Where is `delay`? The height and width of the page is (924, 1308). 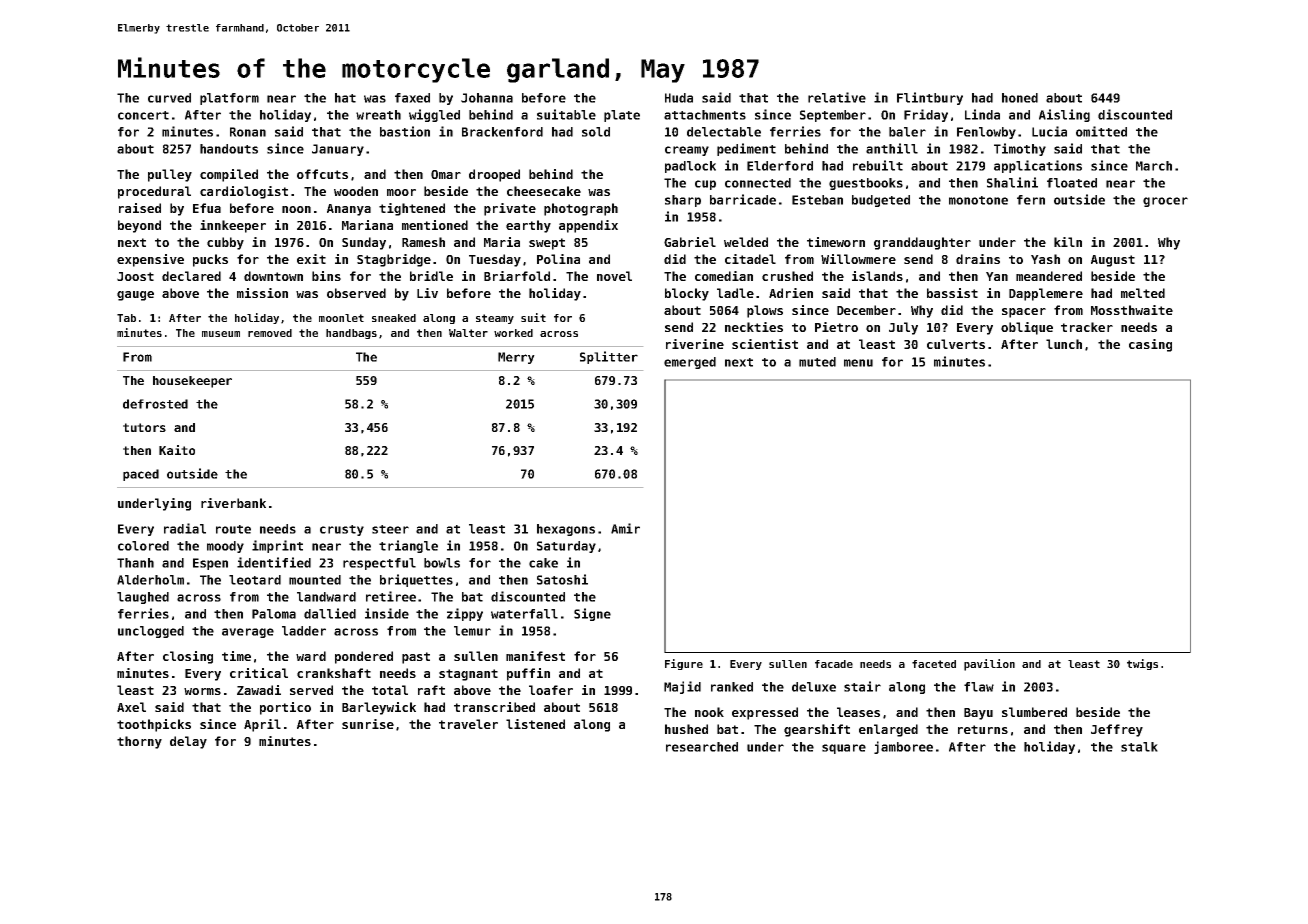 delay is located at coordinates (188, 742).
